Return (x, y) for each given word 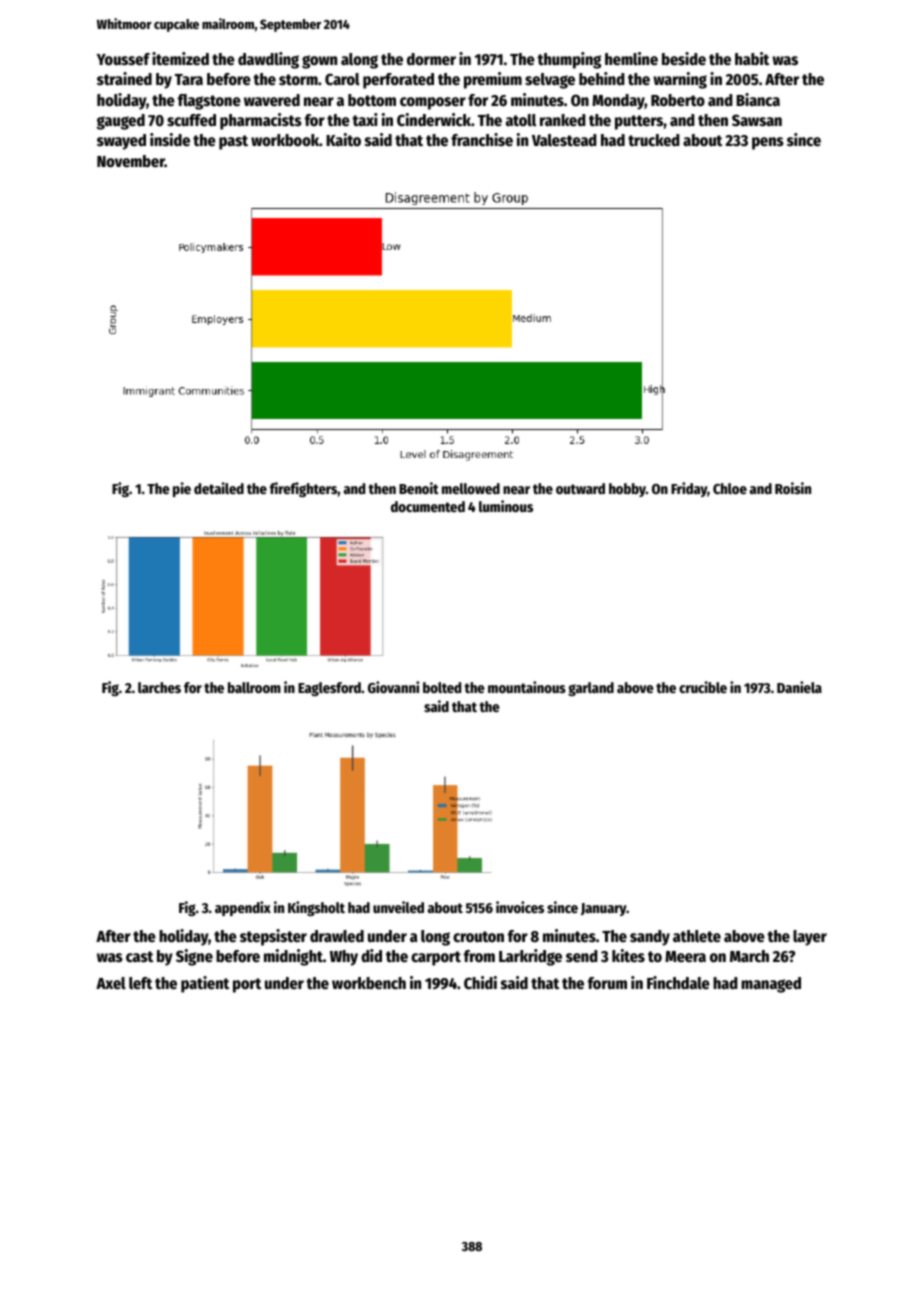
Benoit (419, 488)
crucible (703, 687)
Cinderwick (434, 120)
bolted (442, 687)
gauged (121, 122)
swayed (121, 142)
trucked (654, 140)
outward (580, 488)
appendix (243, 908)
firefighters (304, 489)
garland (591, 689)
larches (159, 687)
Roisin (793, 488)
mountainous (527, 687)
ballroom (254, 687)
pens (768, 143)
